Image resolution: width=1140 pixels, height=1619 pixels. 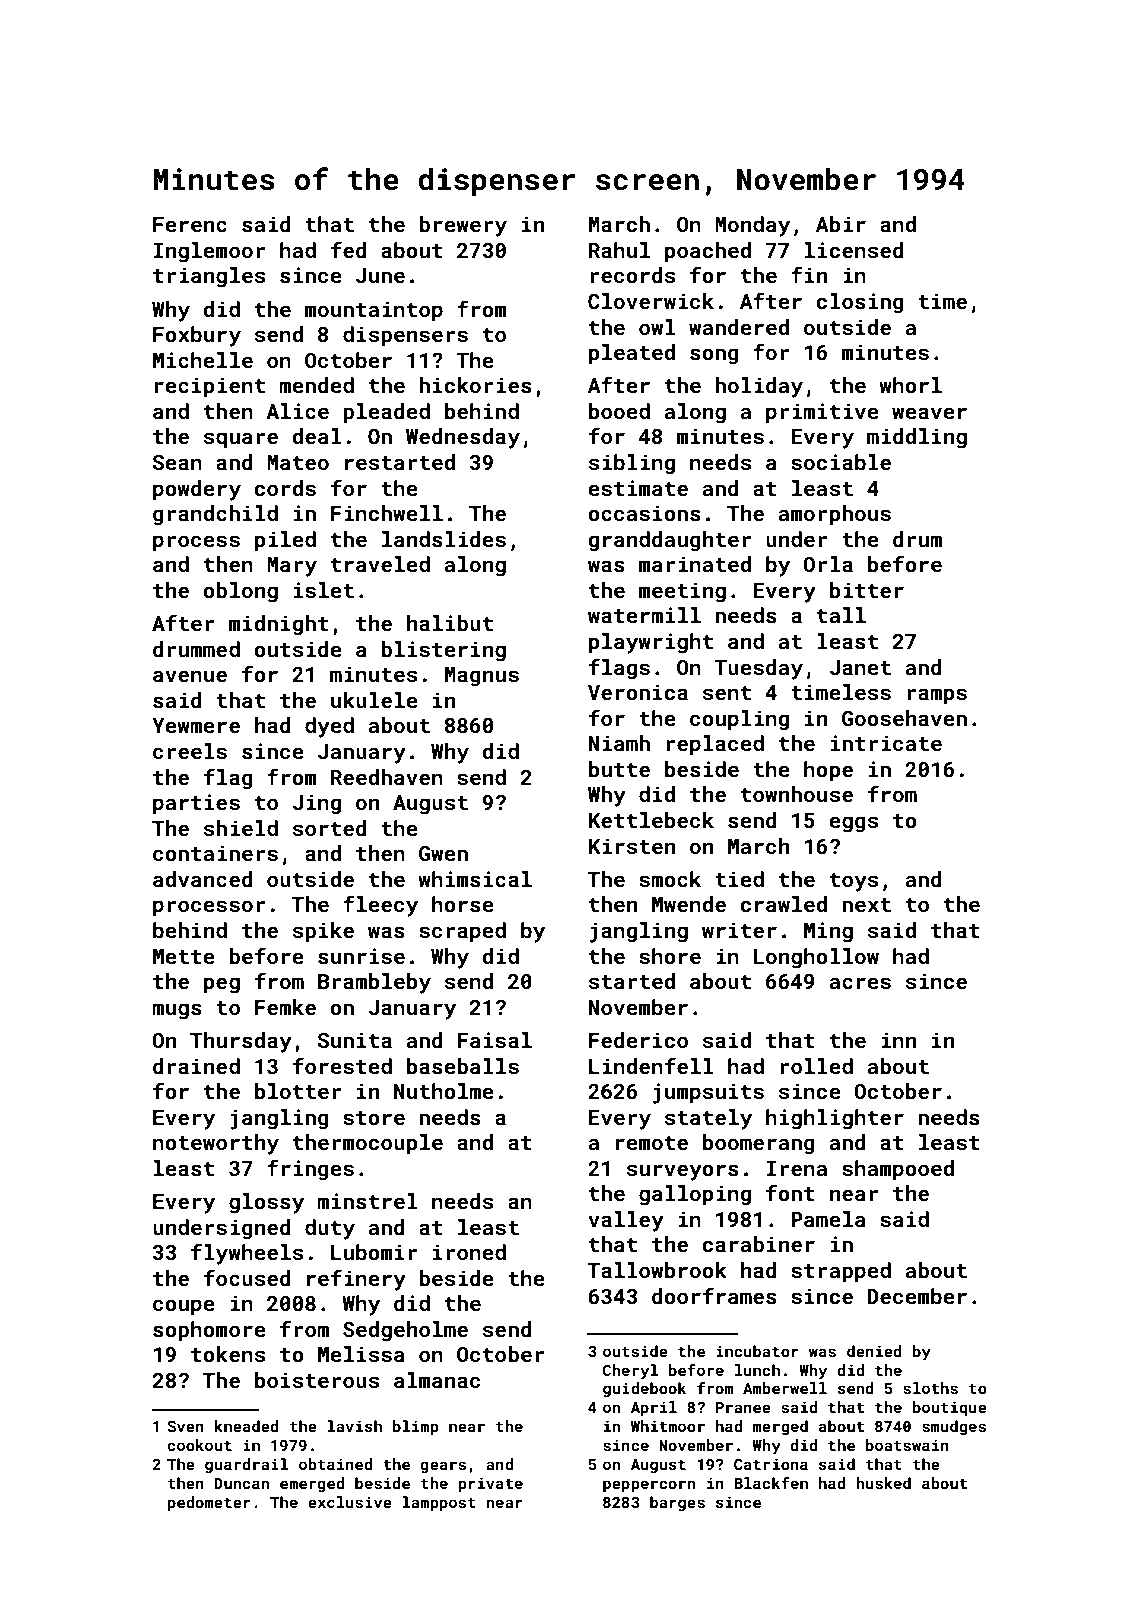 I want to click on ramps, so click(x=937, y=696).
